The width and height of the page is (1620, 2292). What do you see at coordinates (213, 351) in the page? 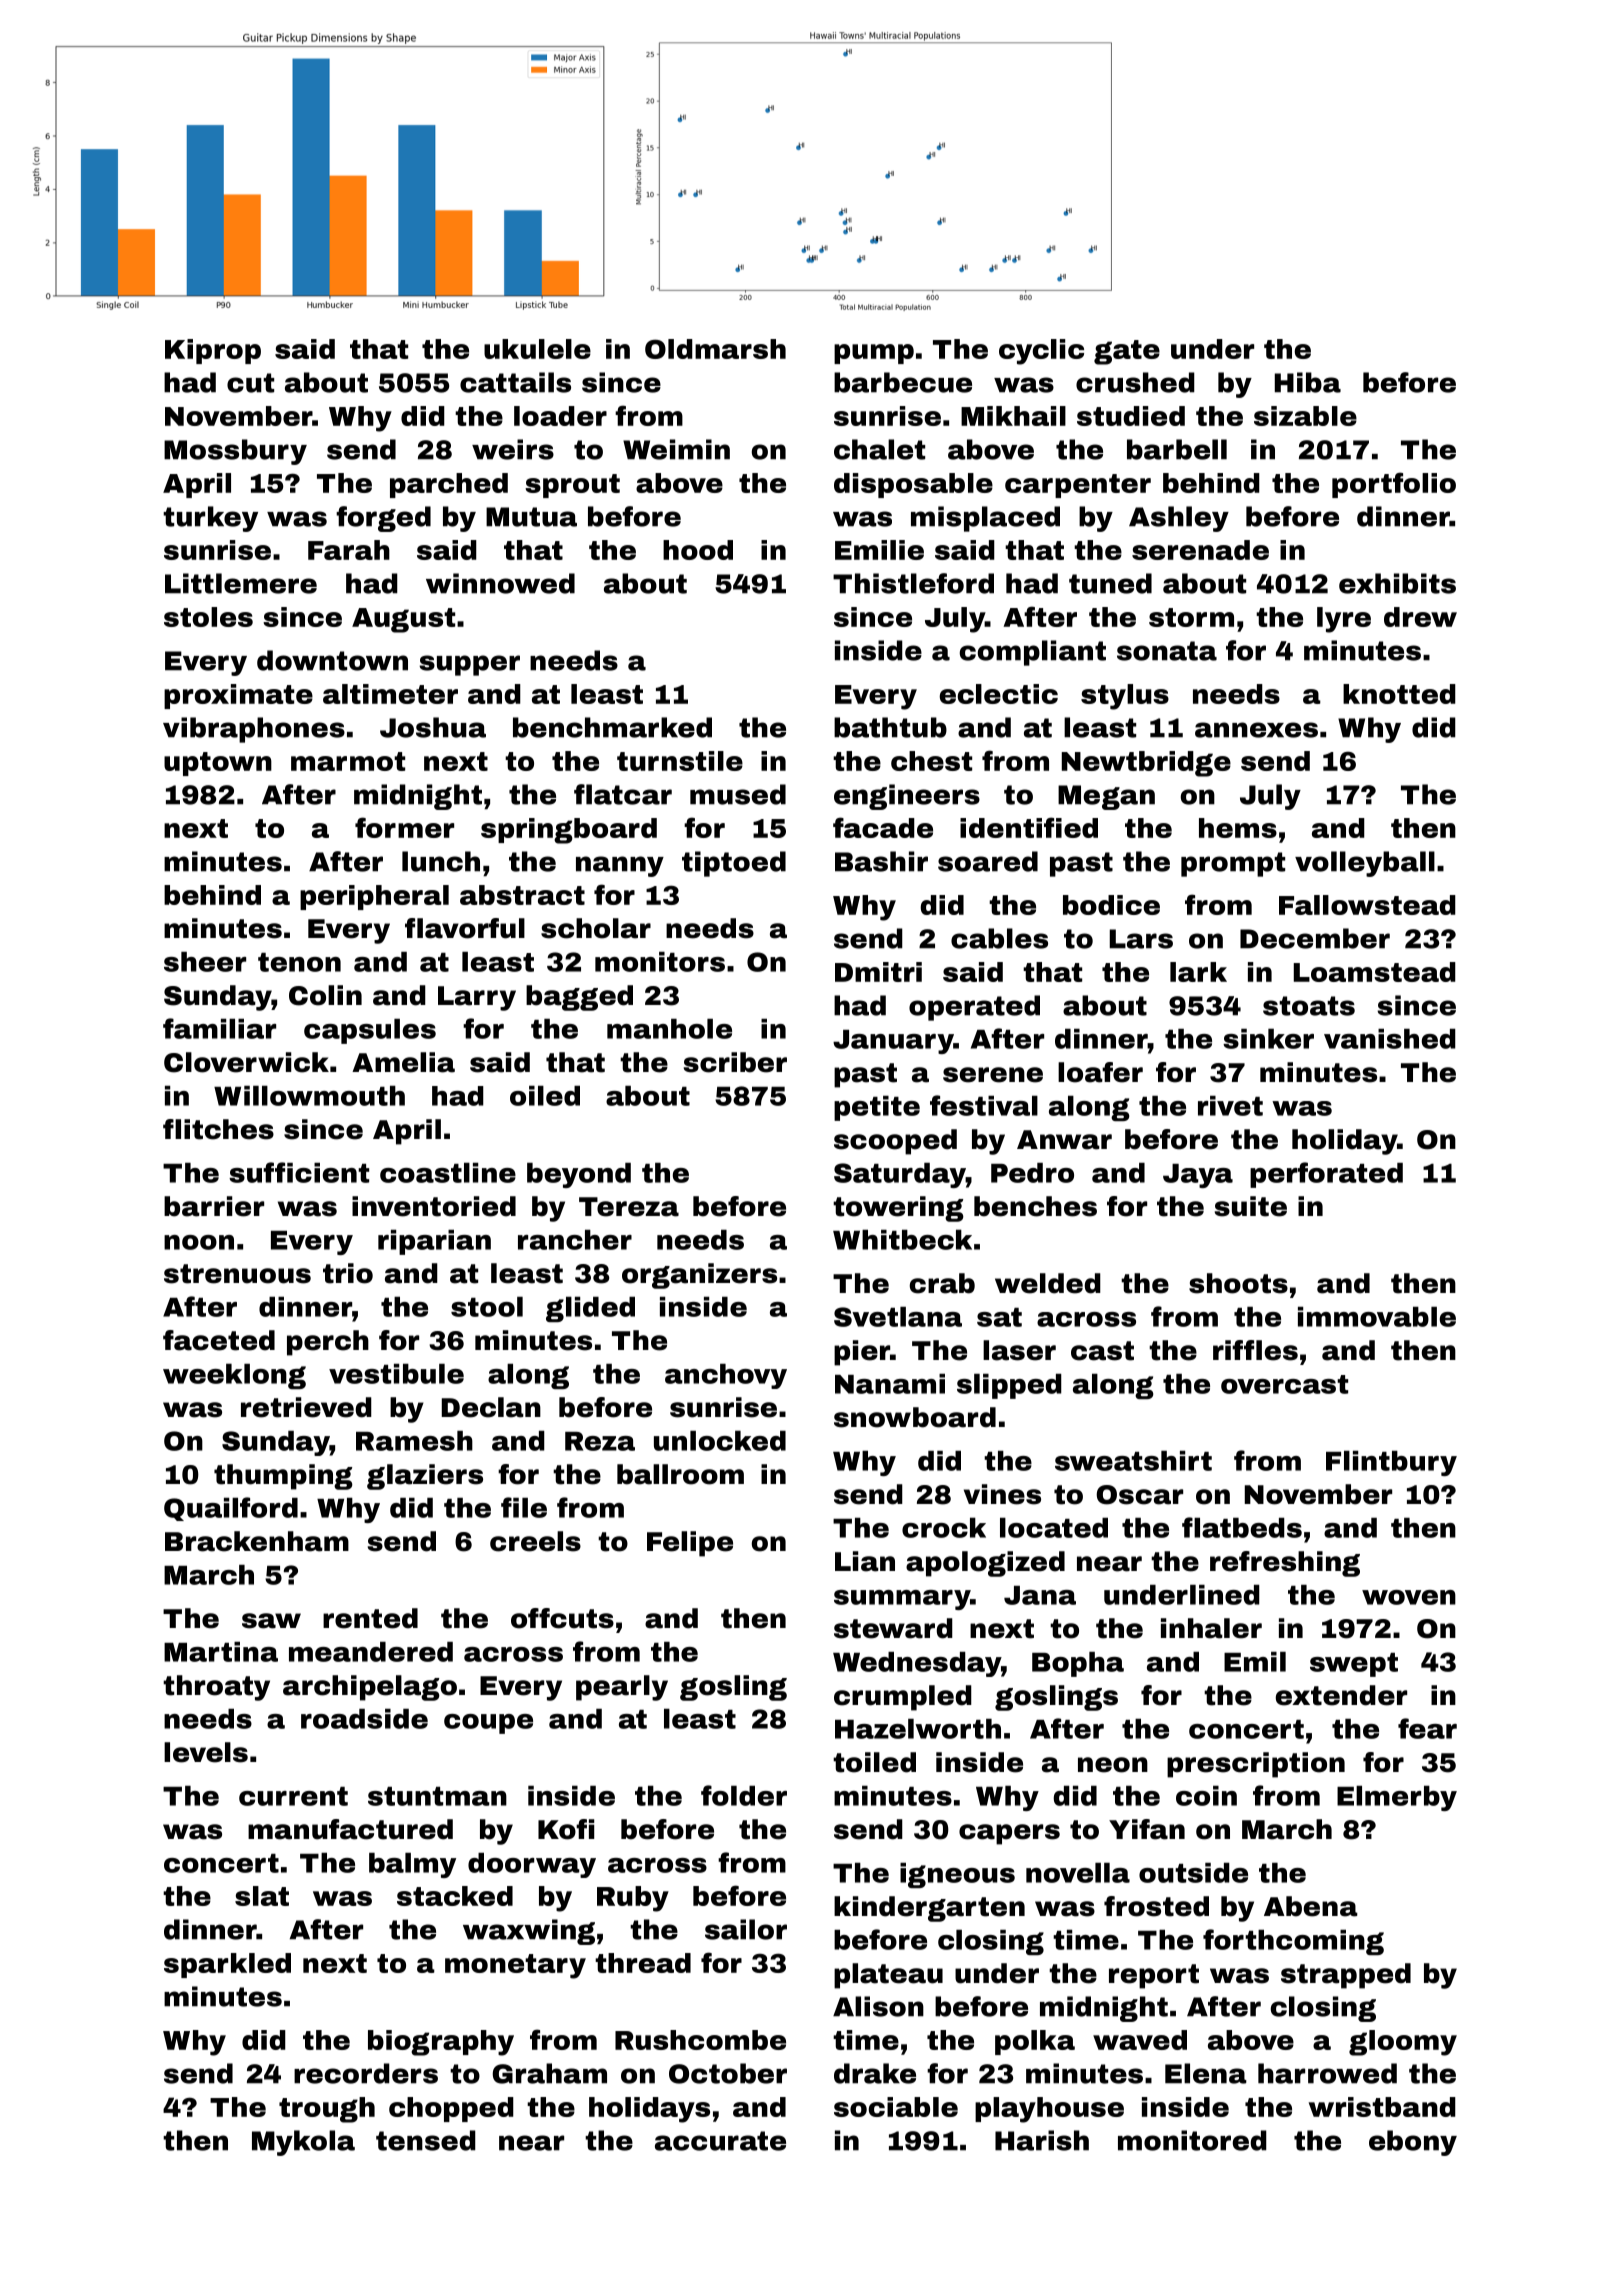
I see `Kiprop` at bounding box center [213, 351].
